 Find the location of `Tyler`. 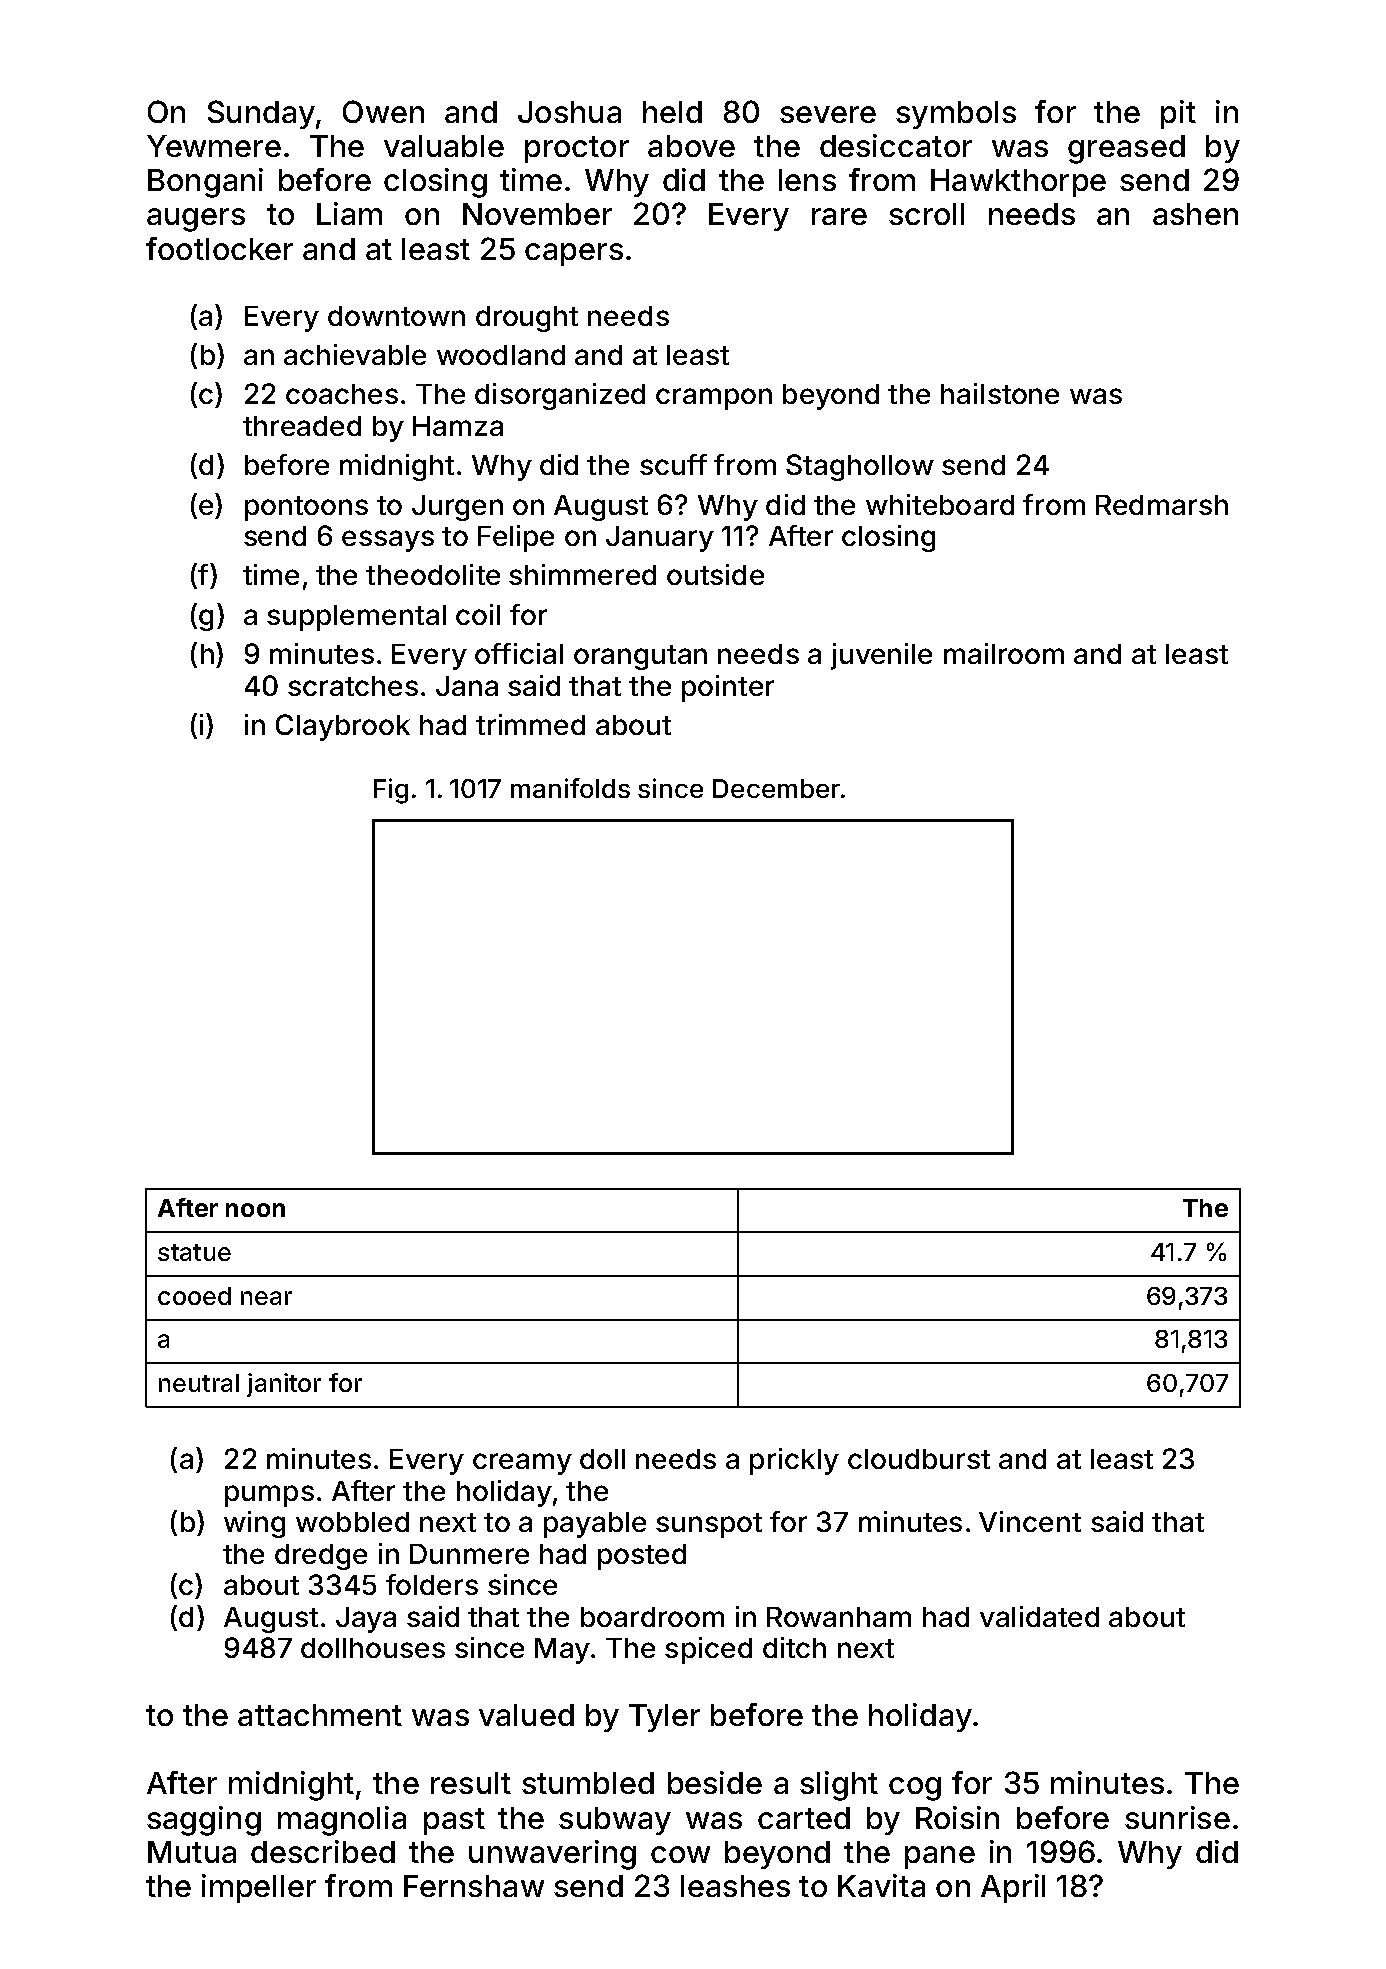

Tyler is located at coordinates (664, 1718).
